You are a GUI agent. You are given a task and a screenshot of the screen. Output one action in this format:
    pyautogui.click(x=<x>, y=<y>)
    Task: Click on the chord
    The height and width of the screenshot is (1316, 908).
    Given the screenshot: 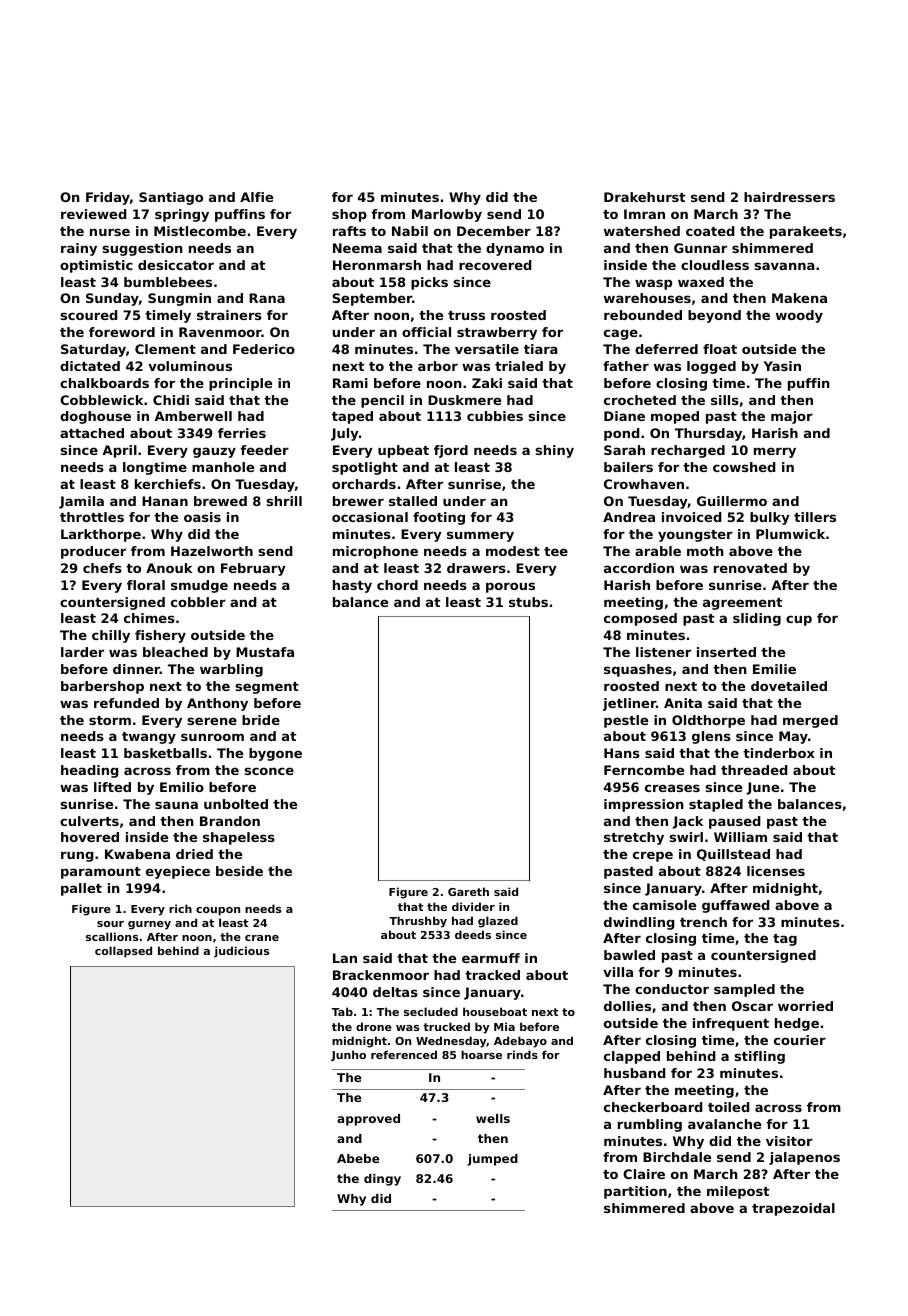 What is the action you would take?
    pyautogui.click(x=397, y=585)
